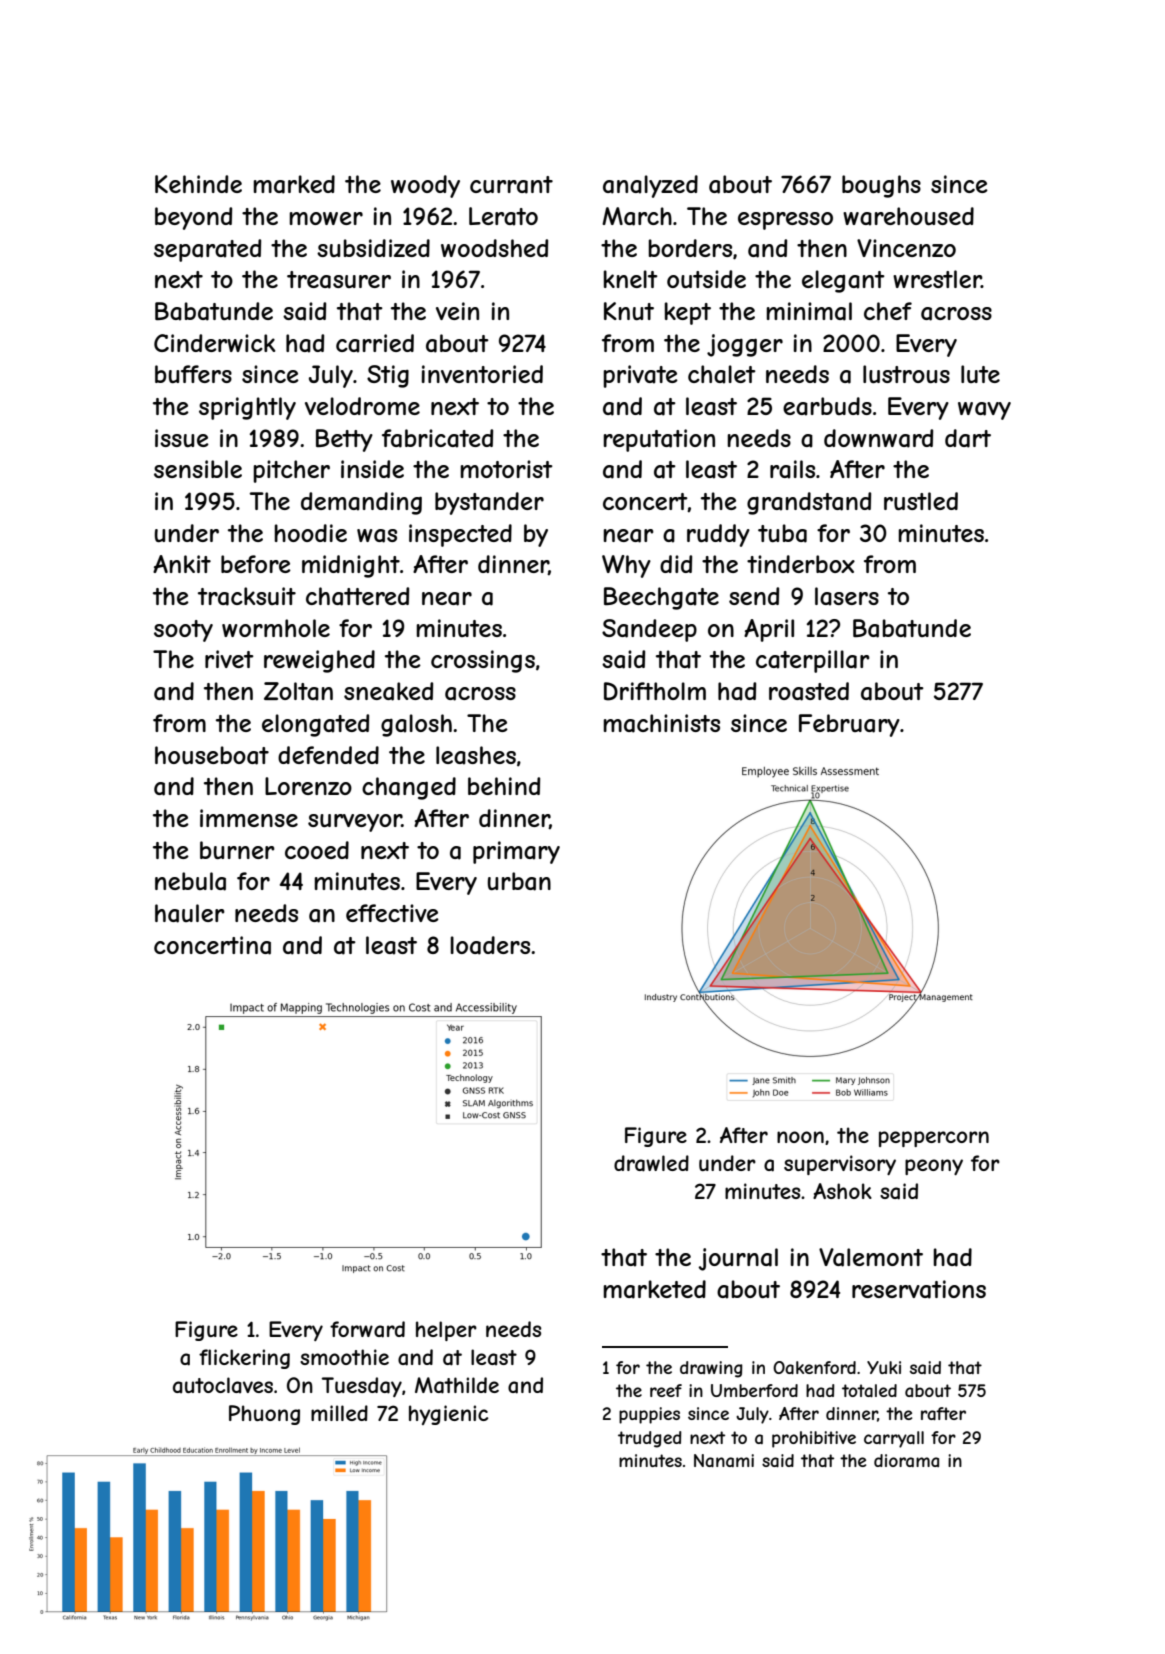 The image size is (1165, 1654). Describe the element at coordinates (630, 279) in the page. I see `knelt` at that location.
